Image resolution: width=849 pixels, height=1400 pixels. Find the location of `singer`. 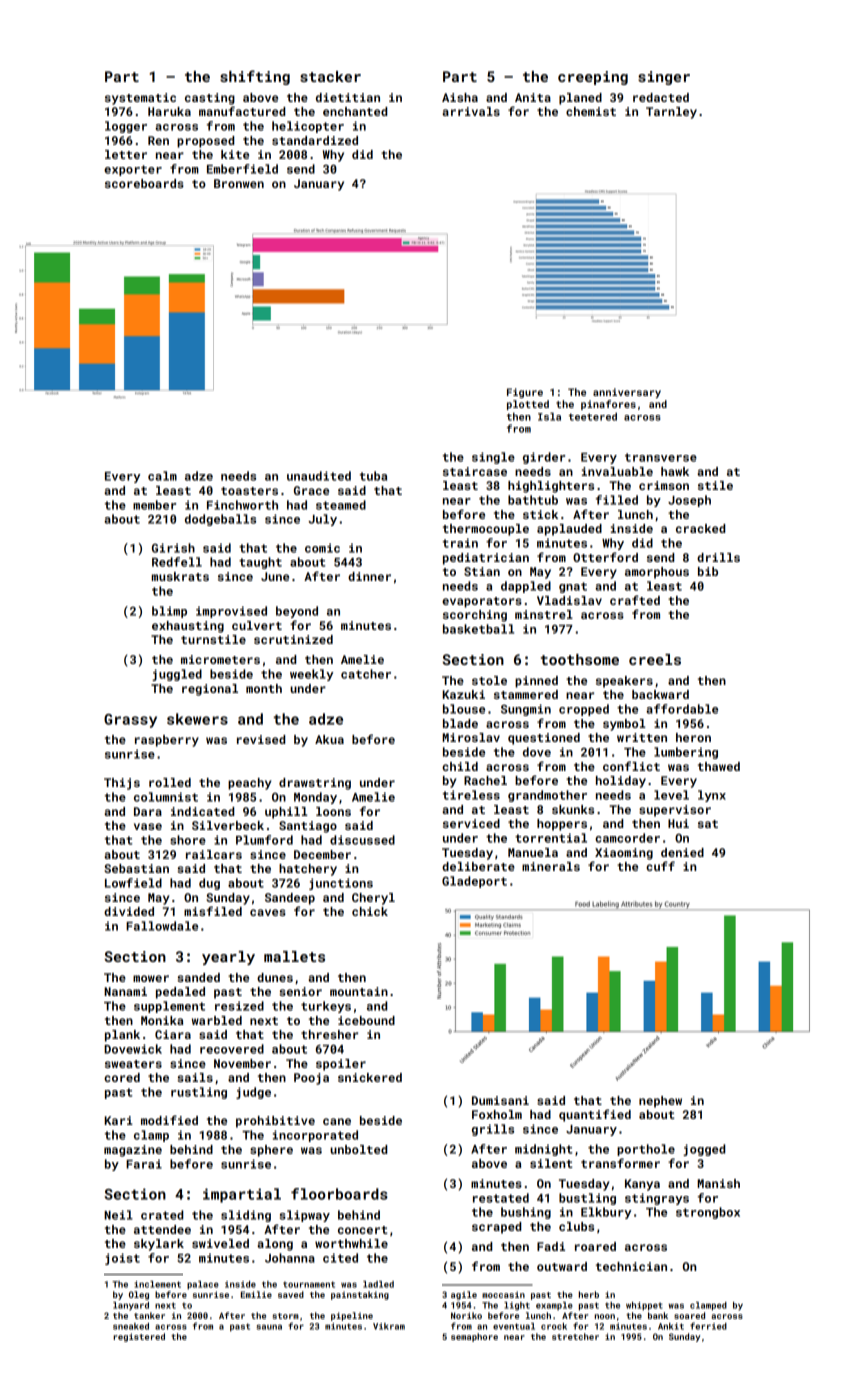

singer is located at coordinates (664, 78).
